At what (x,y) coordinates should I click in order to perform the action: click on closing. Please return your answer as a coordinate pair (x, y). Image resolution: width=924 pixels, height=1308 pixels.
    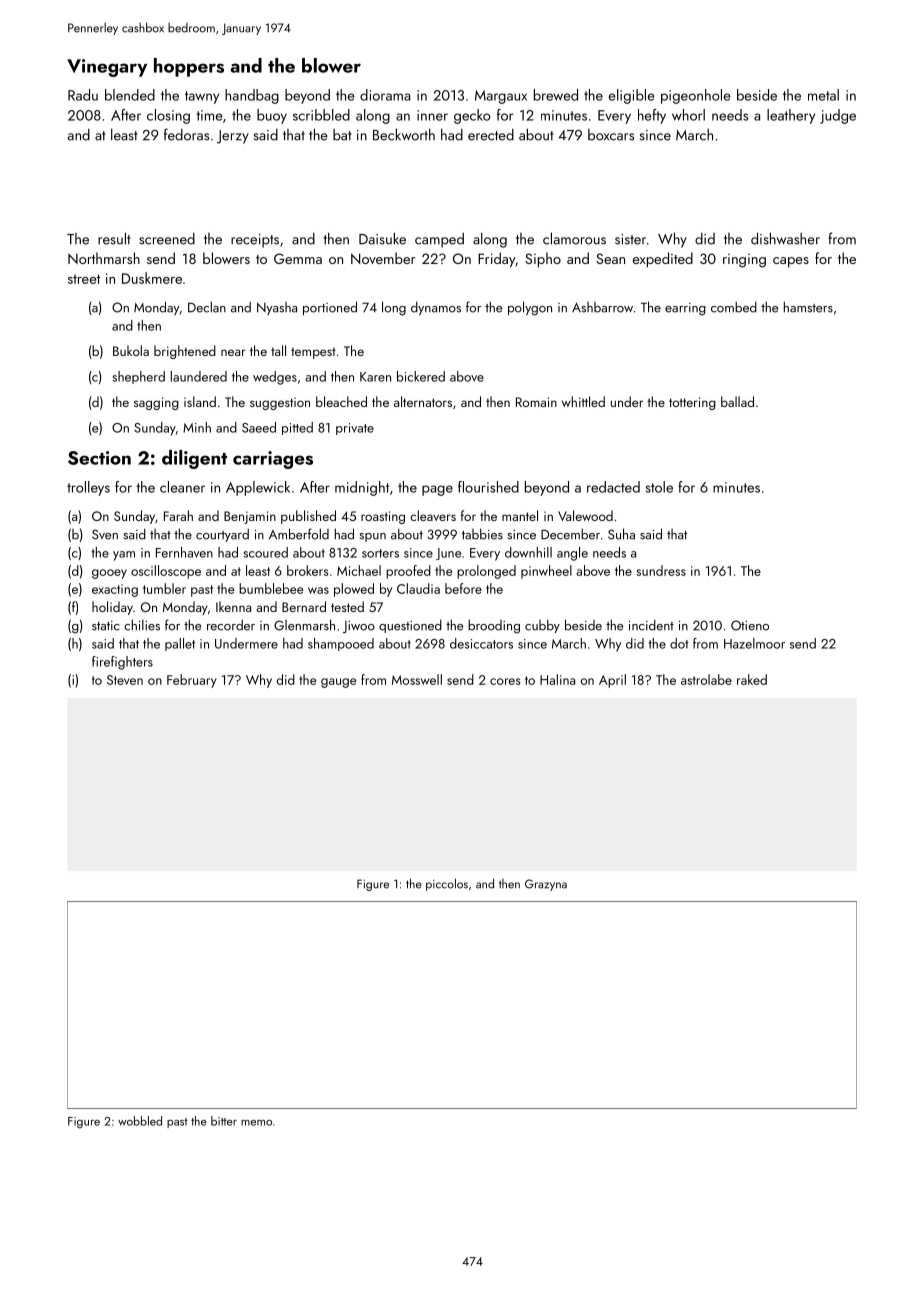
    Looking at the image, I should click on (168, 116).
